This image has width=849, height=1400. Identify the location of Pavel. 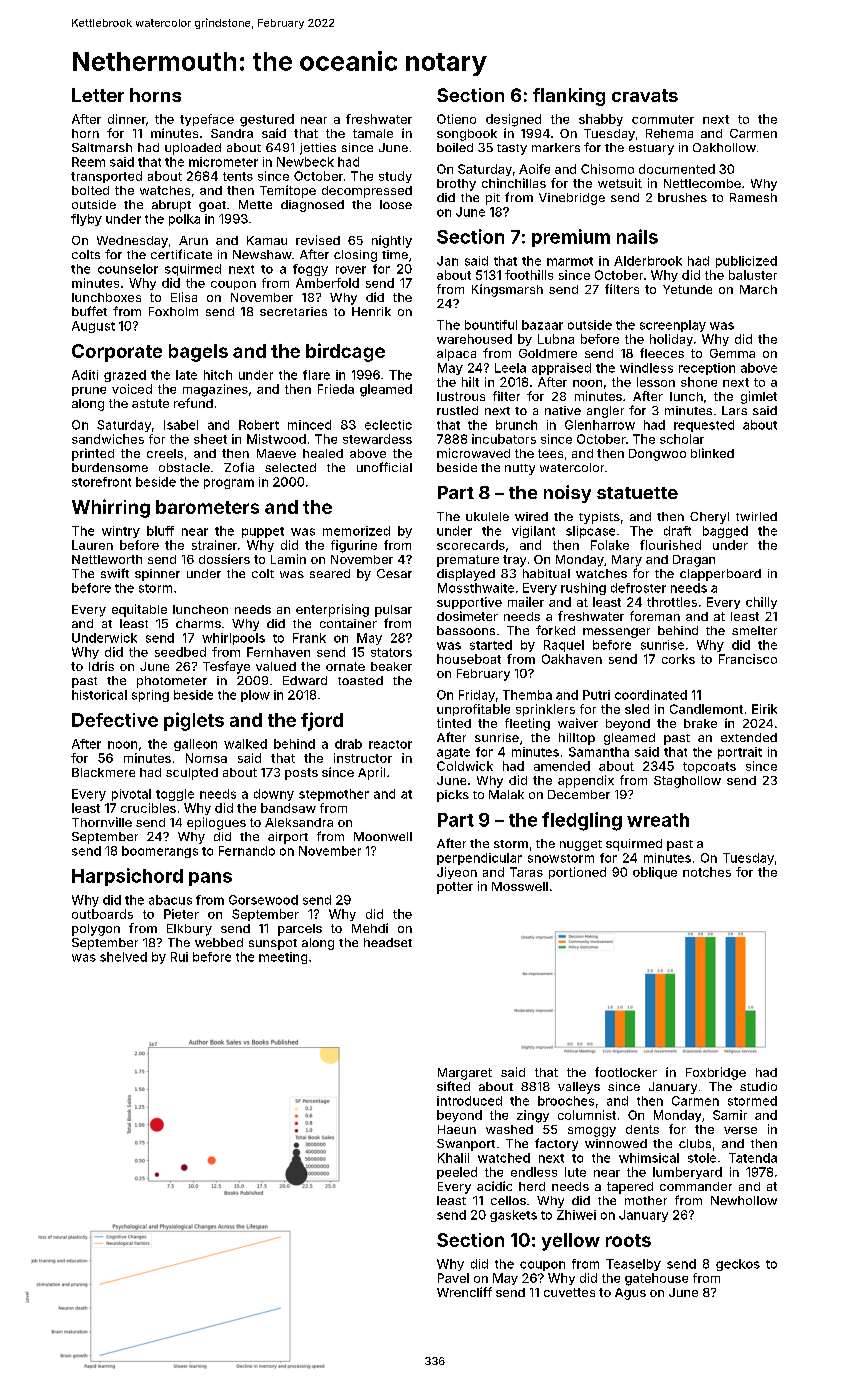
(453, 1278).
